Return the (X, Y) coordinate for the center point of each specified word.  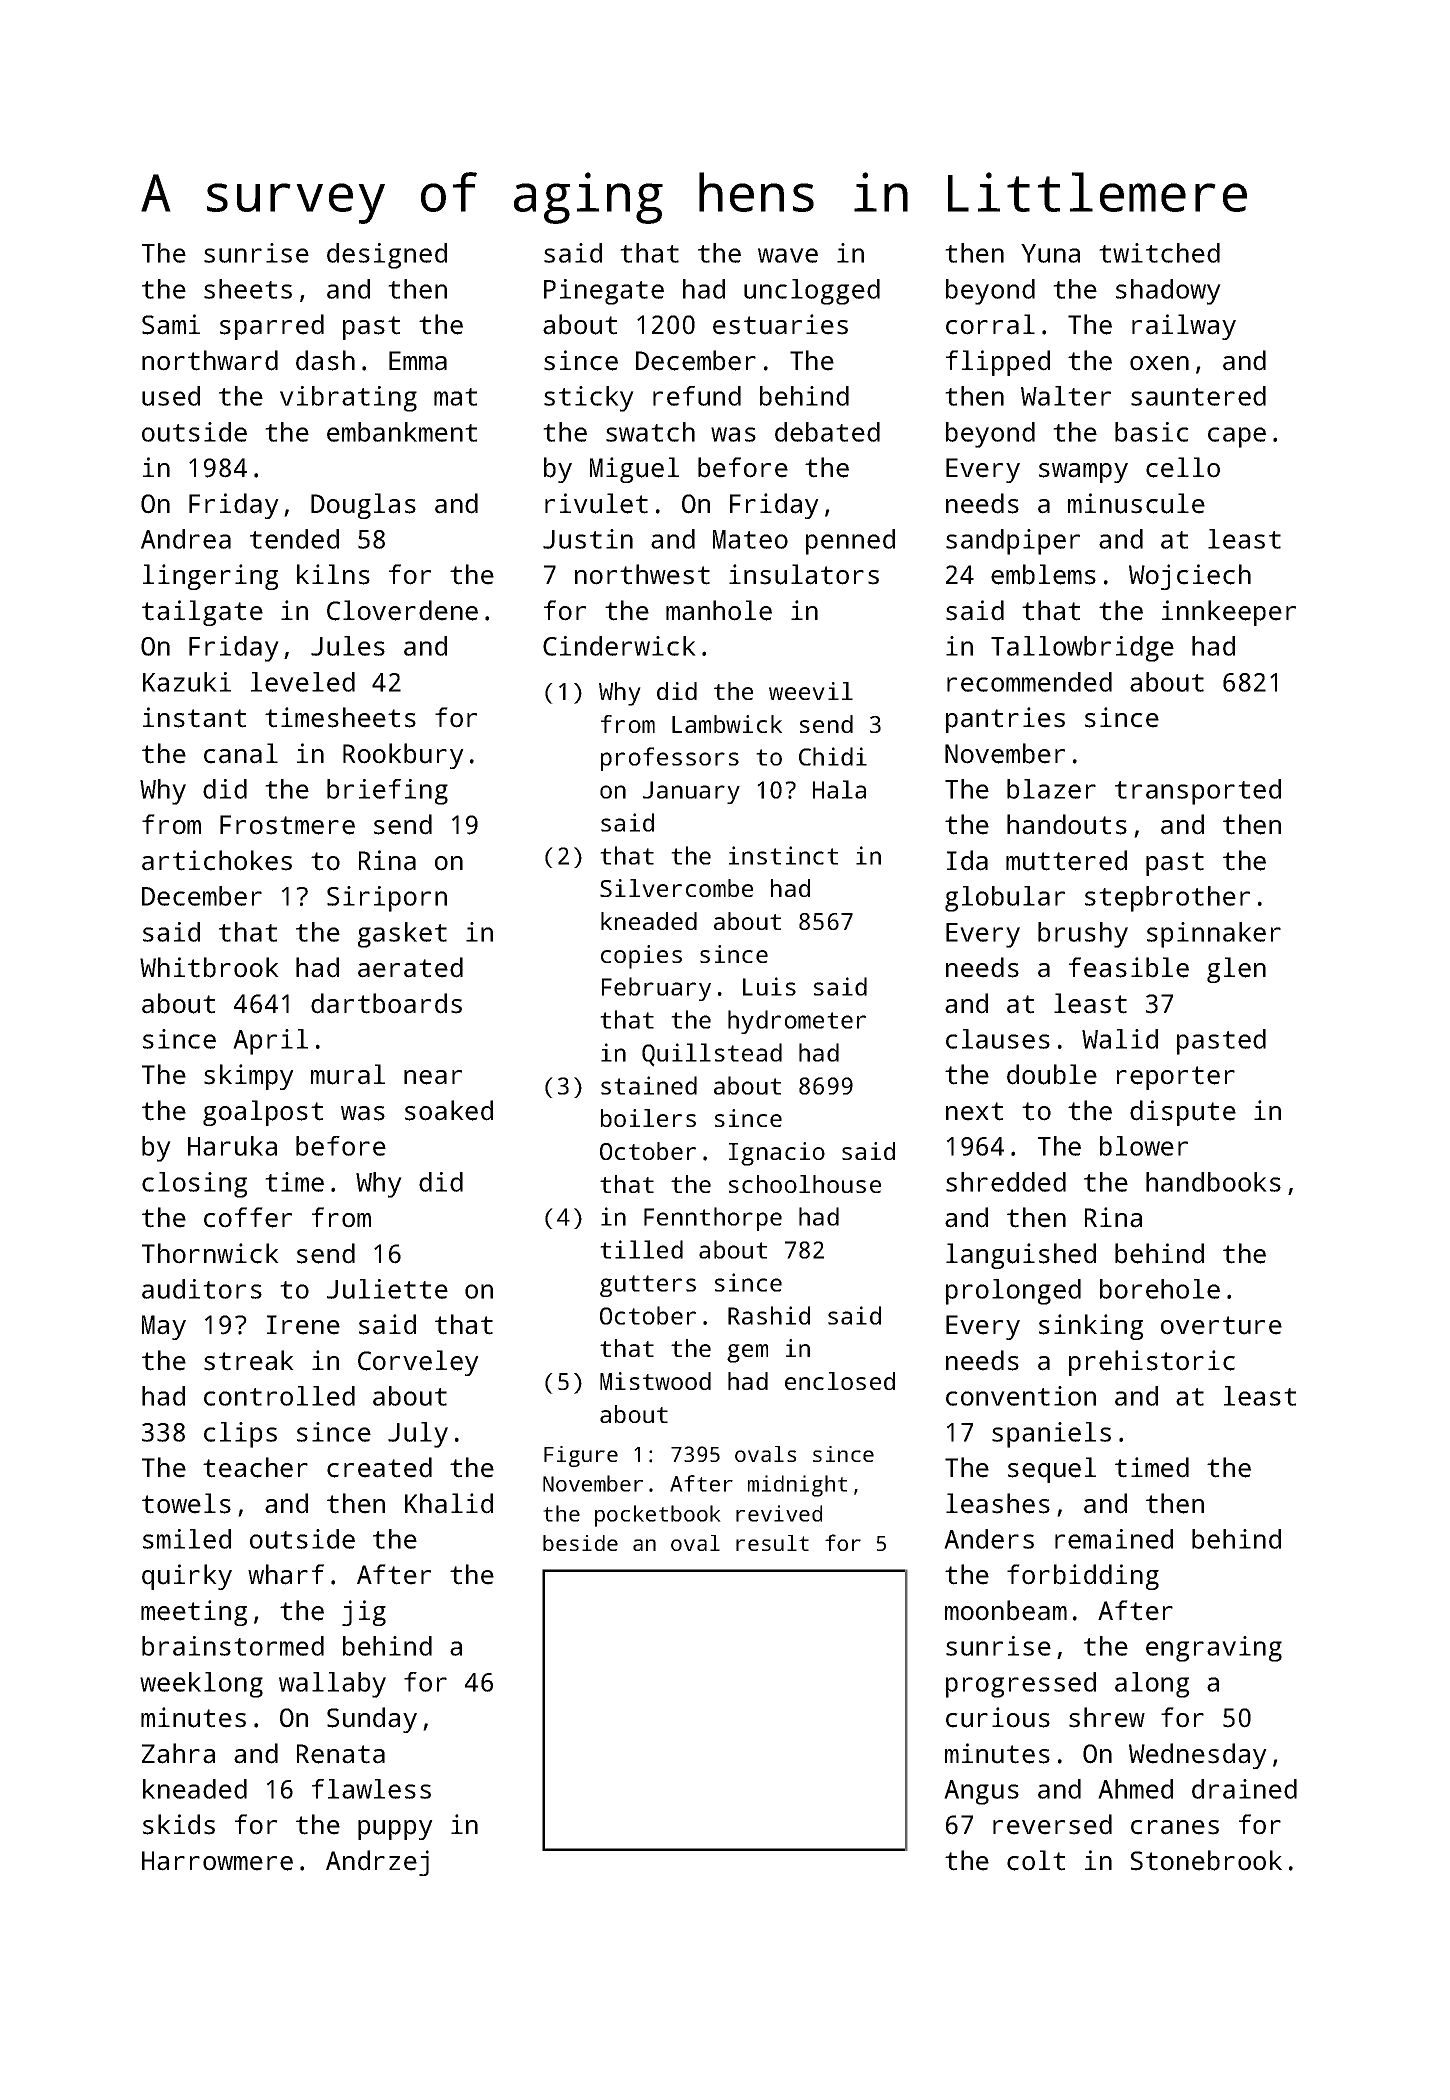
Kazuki (187, 682)
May (164, 1327)
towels (186, 1503)
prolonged (1013, 1292)
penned (850, 542)
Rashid (769, 1315)
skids (179, 1824)
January (691, 792)
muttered (1066, 860)
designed (387, 256)
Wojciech (1190, 577)
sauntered (1198, 396)
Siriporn (387, 899)
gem (747, 1353)
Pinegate (604, 292)
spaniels (1051, 1435)
